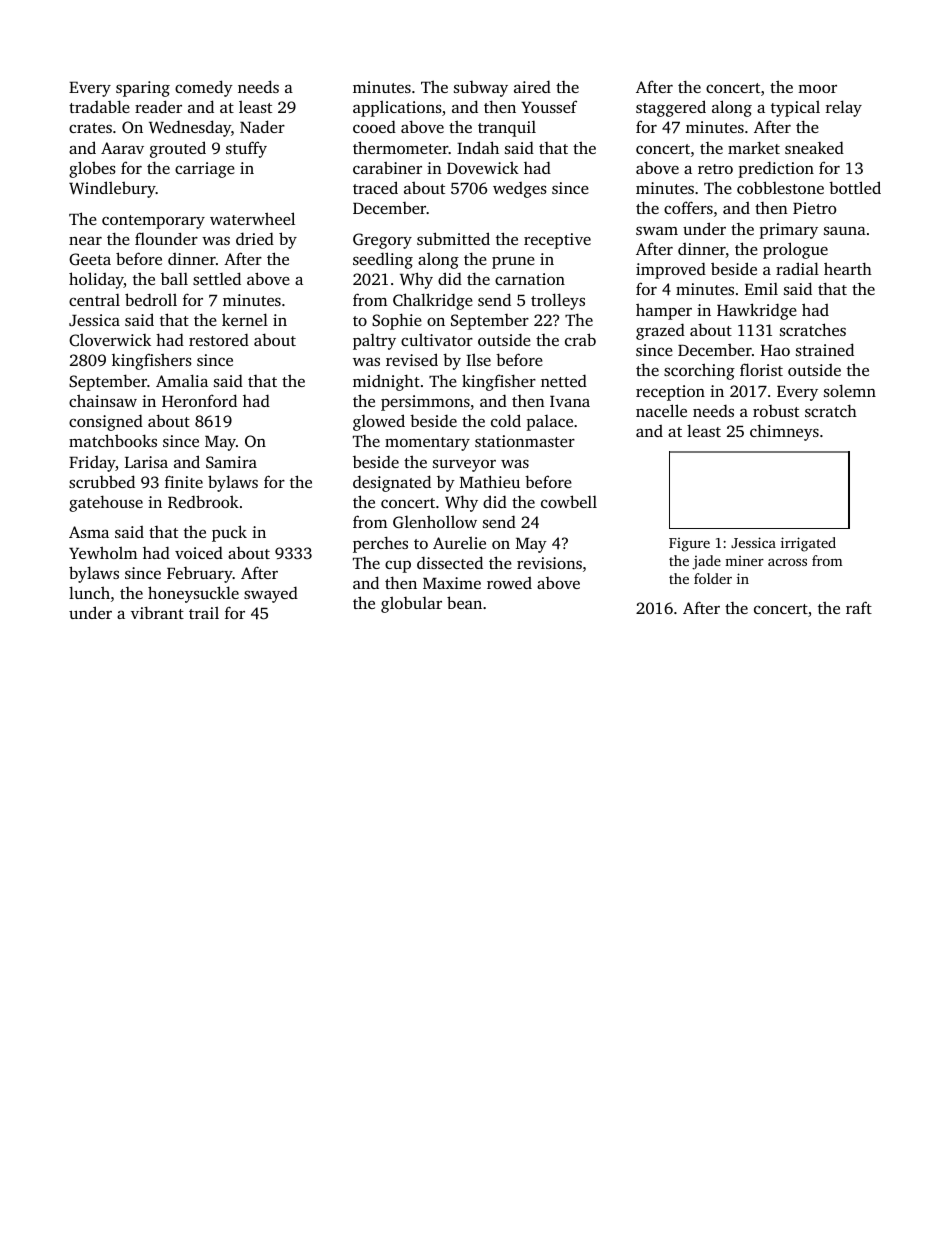  Describe the element at coordinates (89, 592) in the screenshot. I see `lunch` at that location.
